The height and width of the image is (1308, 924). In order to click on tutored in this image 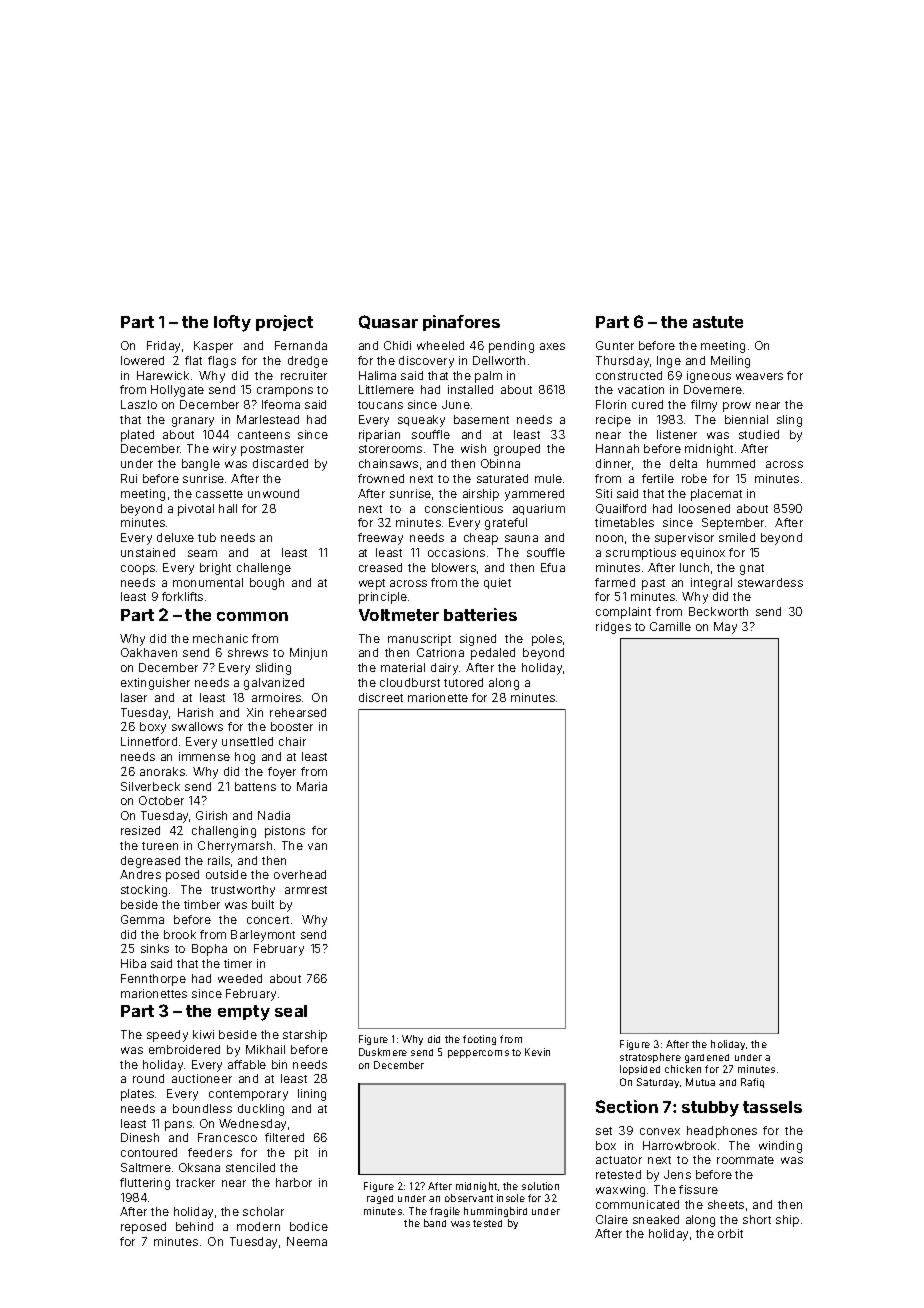, I will do `click(463, 682)`.
